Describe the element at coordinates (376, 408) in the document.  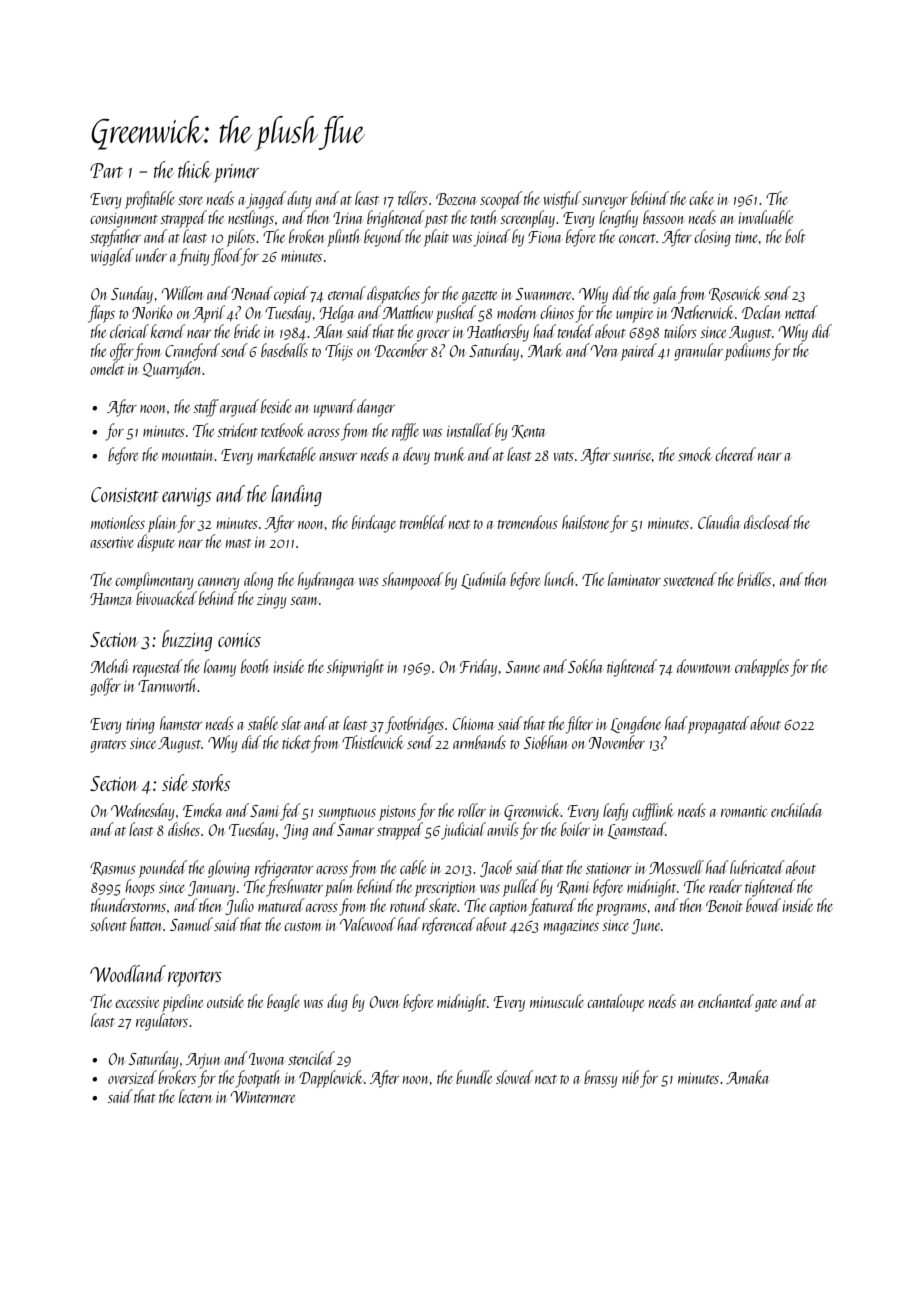
I see `danger` at that location.
